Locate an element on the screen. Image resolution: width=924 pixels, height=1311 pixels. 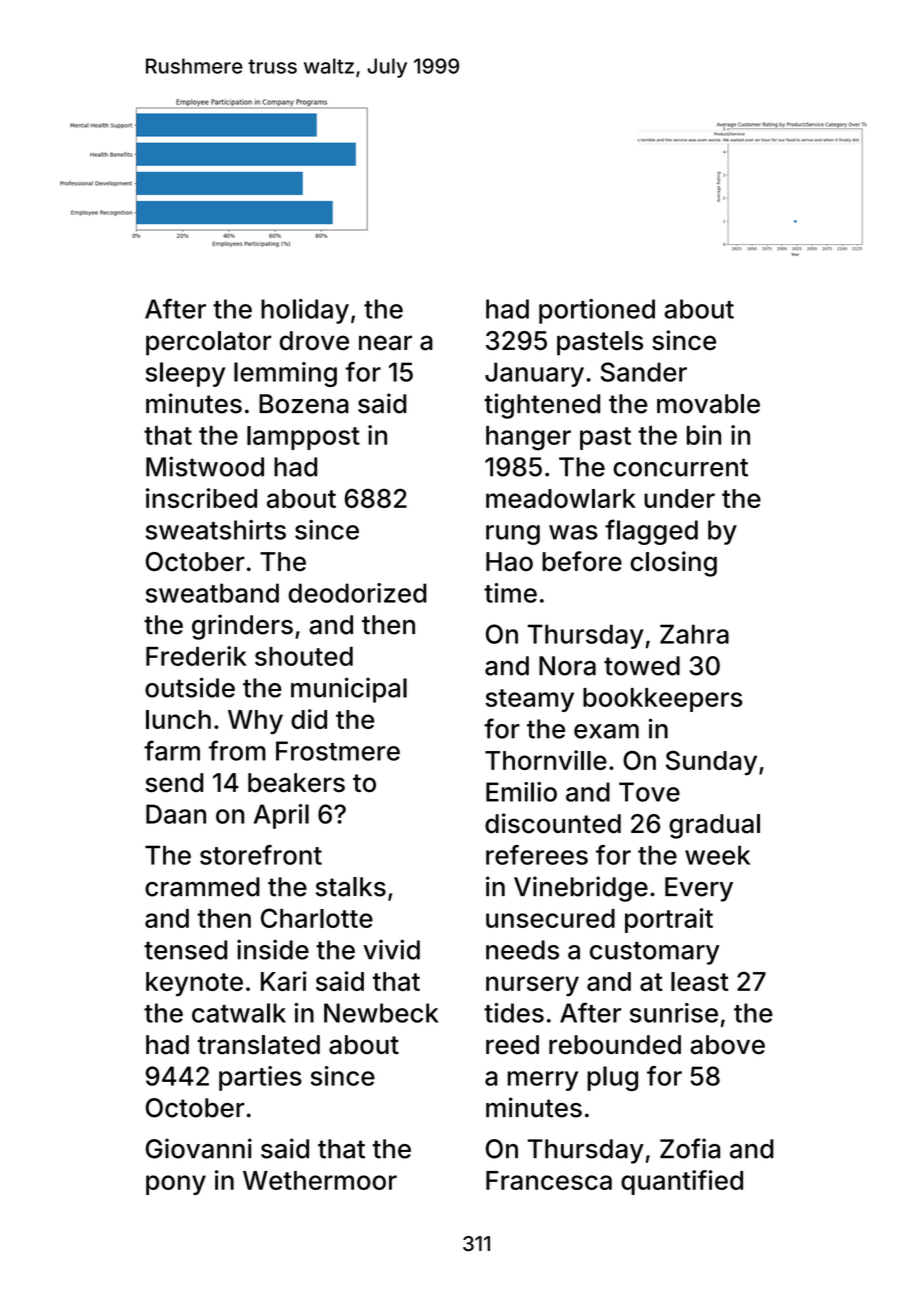
Wethermoor is located at coordinates (320, 1180).
